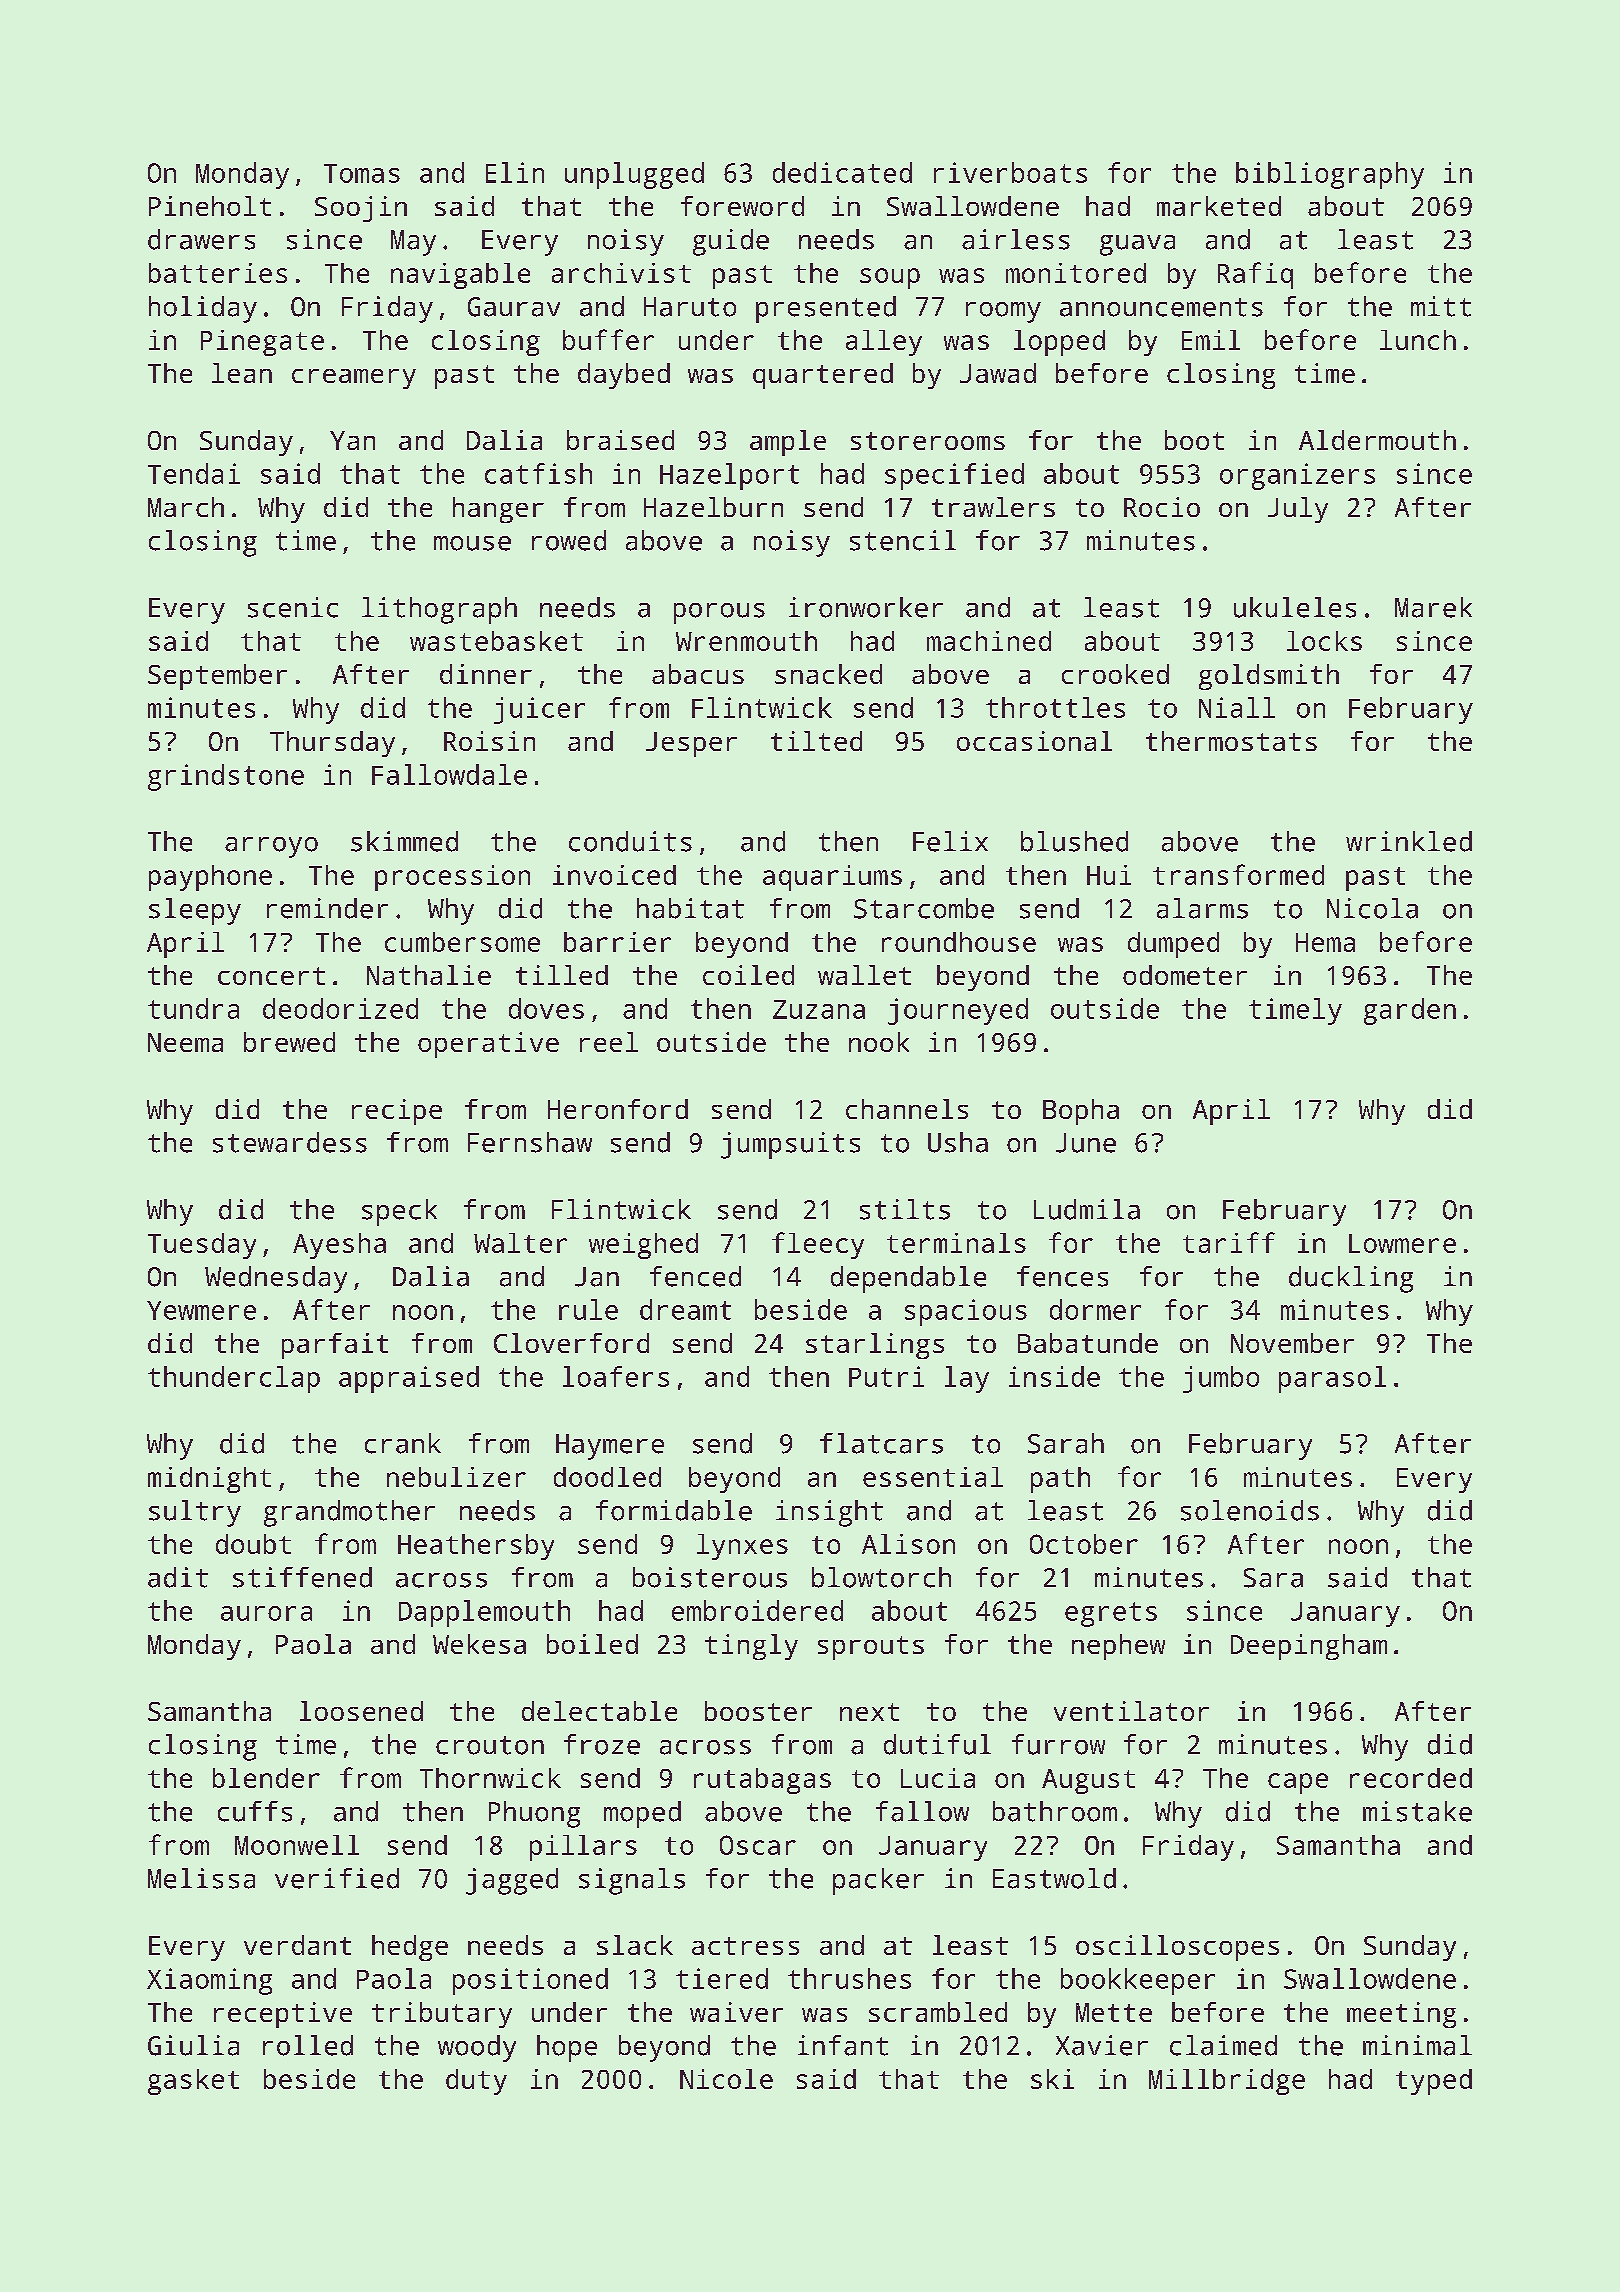 This screenshot has width=1620, height=2292. Describe the element at coordinates (1185, 975) in the screenshot. I see `odometer` at that location.
